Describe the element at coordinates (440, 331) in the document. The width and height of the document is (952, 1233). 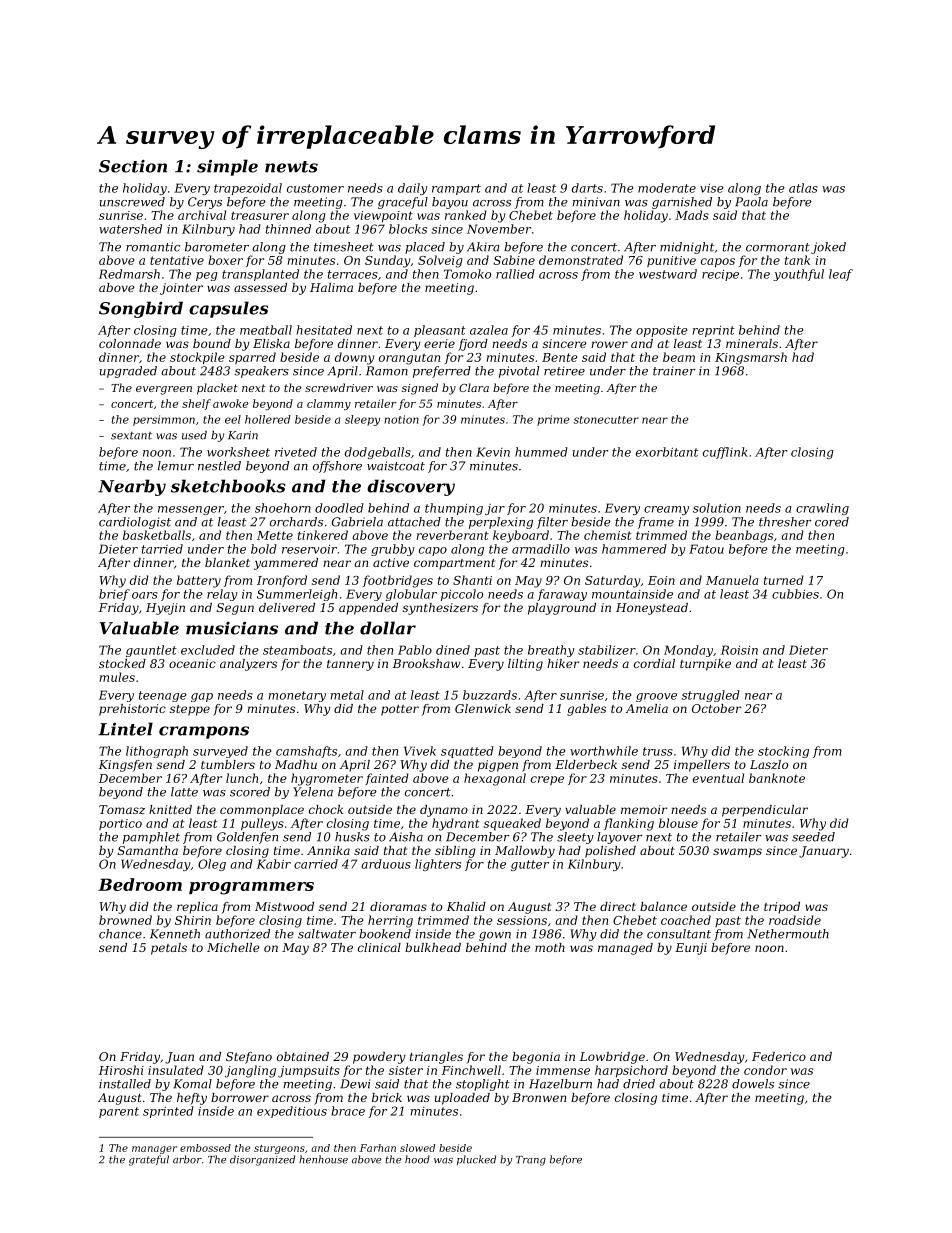
I see `pleasant` at that location.
